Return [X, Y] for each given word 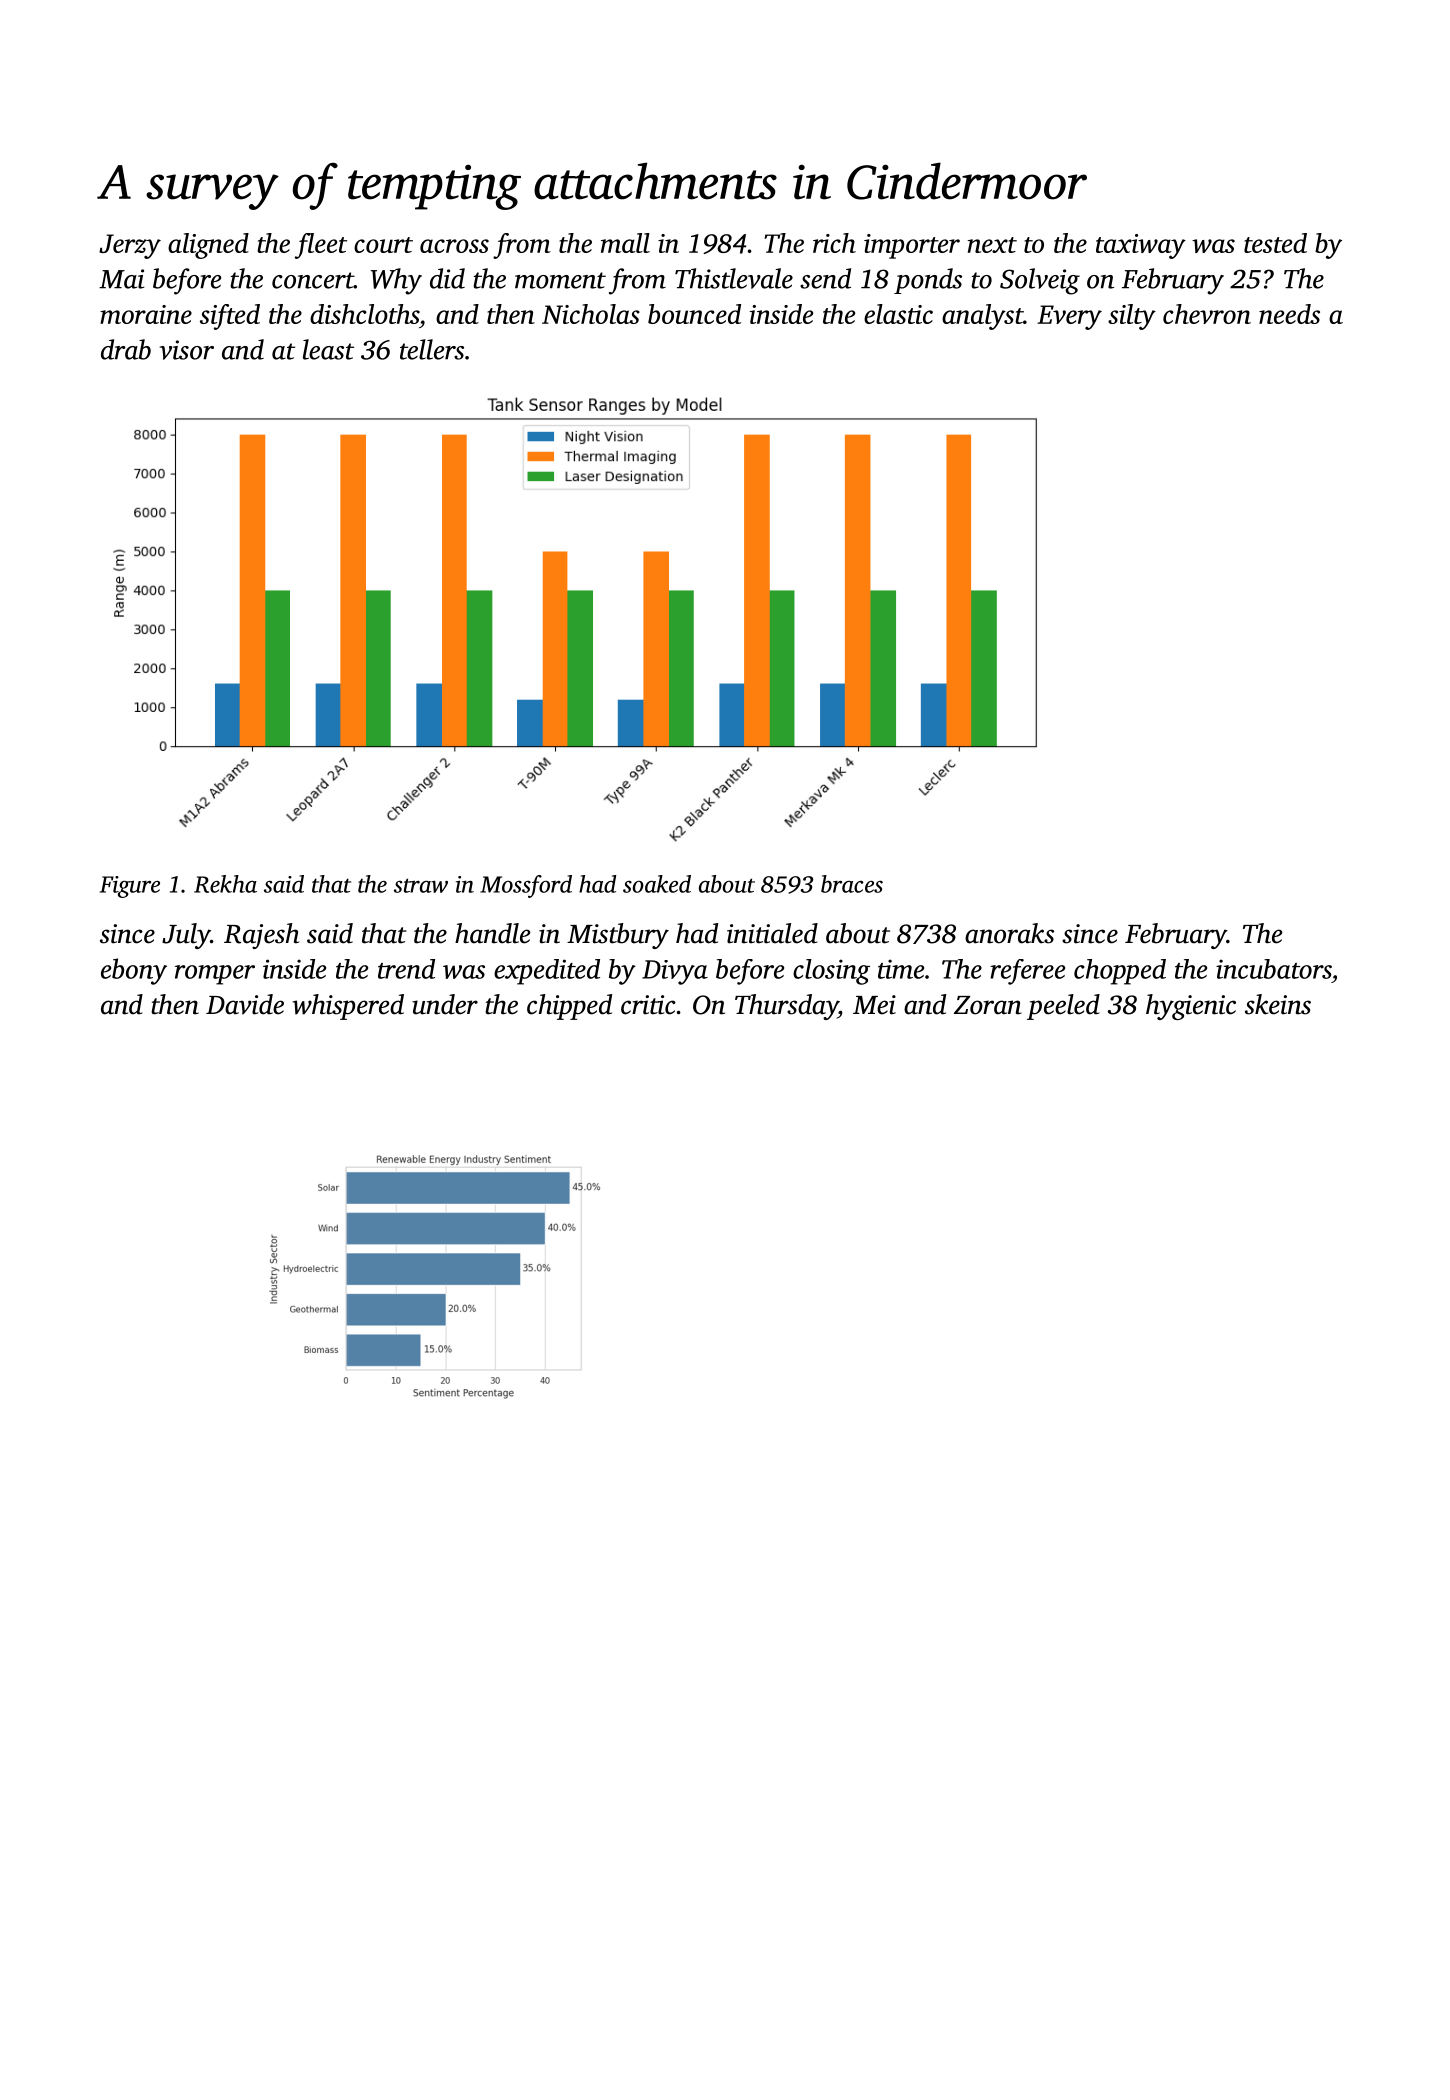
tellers [432, 349]
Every [1069, 317]
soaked [657, 884]
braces [852, 884]
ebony [134, 971]
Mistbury [618, 936]
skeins [1278, 1004]
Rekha [225, 884]
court [383, 245]
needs [1289, 314]
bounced [694, 314]
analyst [982, 317]
